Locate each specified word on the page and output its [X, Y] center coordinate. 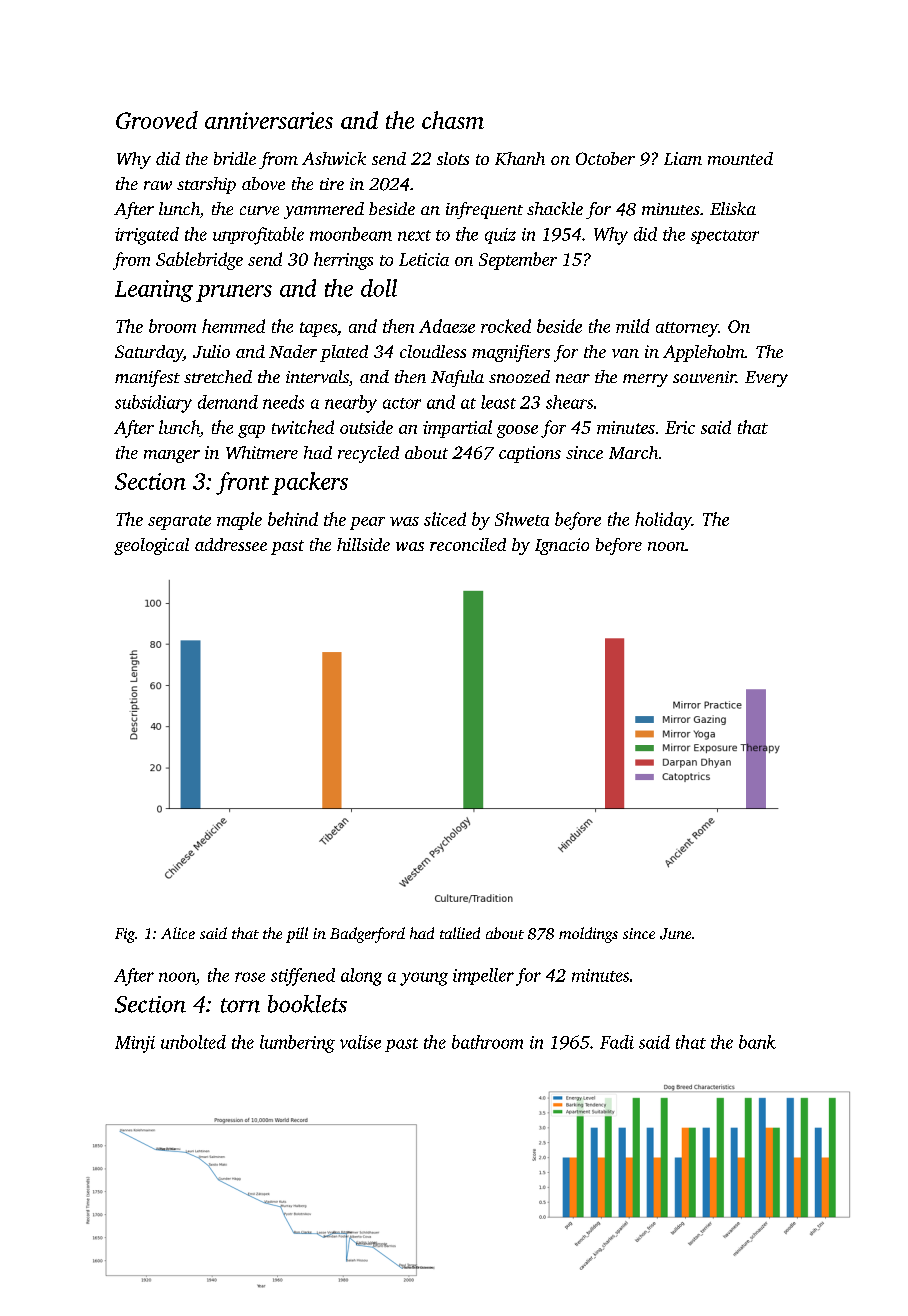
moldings [588, 935]
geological [151, 546]
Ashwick [334, 158]
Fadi [617, 1042]
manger [172, 456]
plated [344, 353]
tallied [460, 933]
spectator [725, 237]
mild [633, 326]
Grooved [157, 120]
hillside [363, 544]
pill [297, 935]
